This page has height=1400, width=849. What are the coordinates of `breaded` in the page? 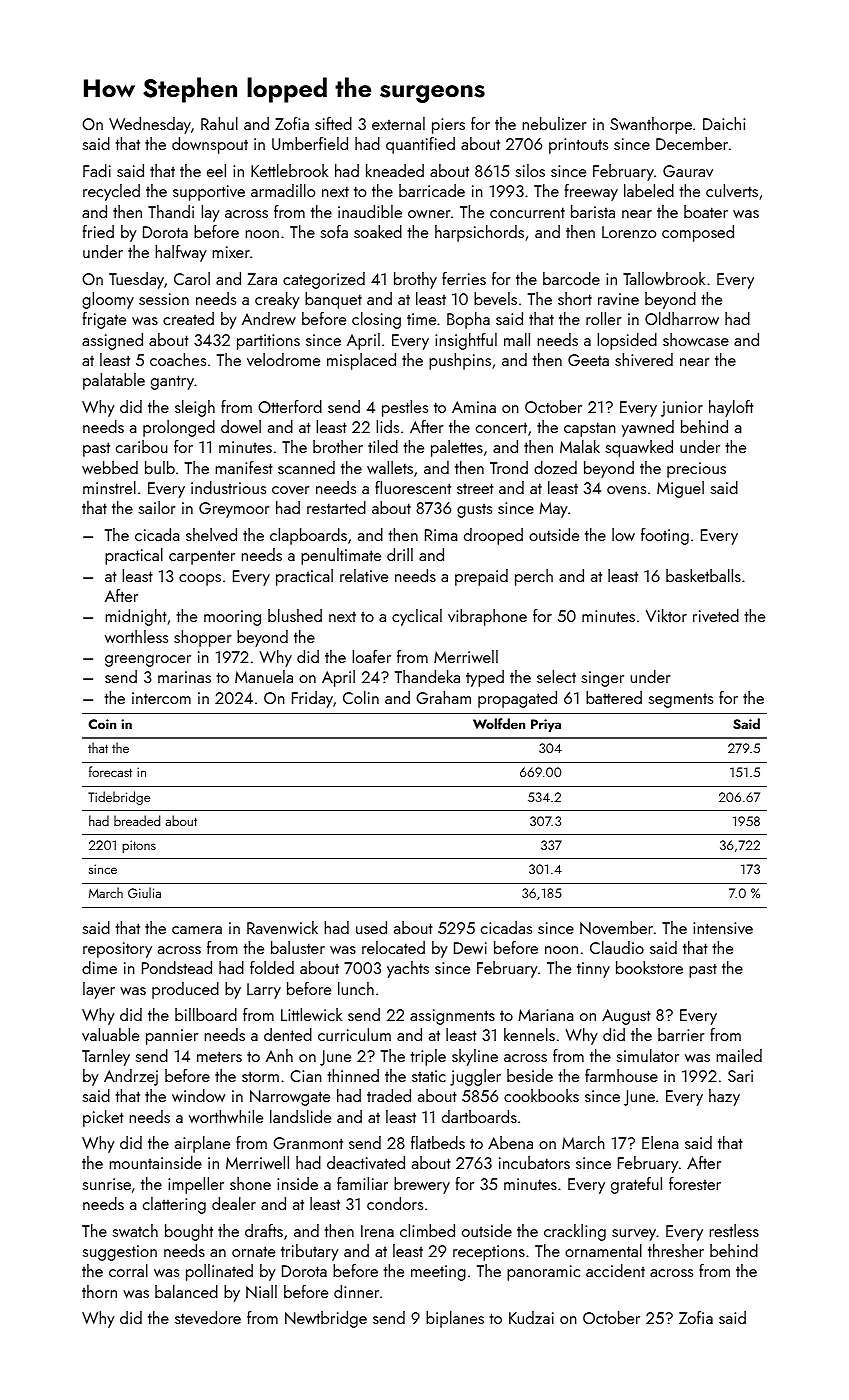 It's located at (137, 820).
